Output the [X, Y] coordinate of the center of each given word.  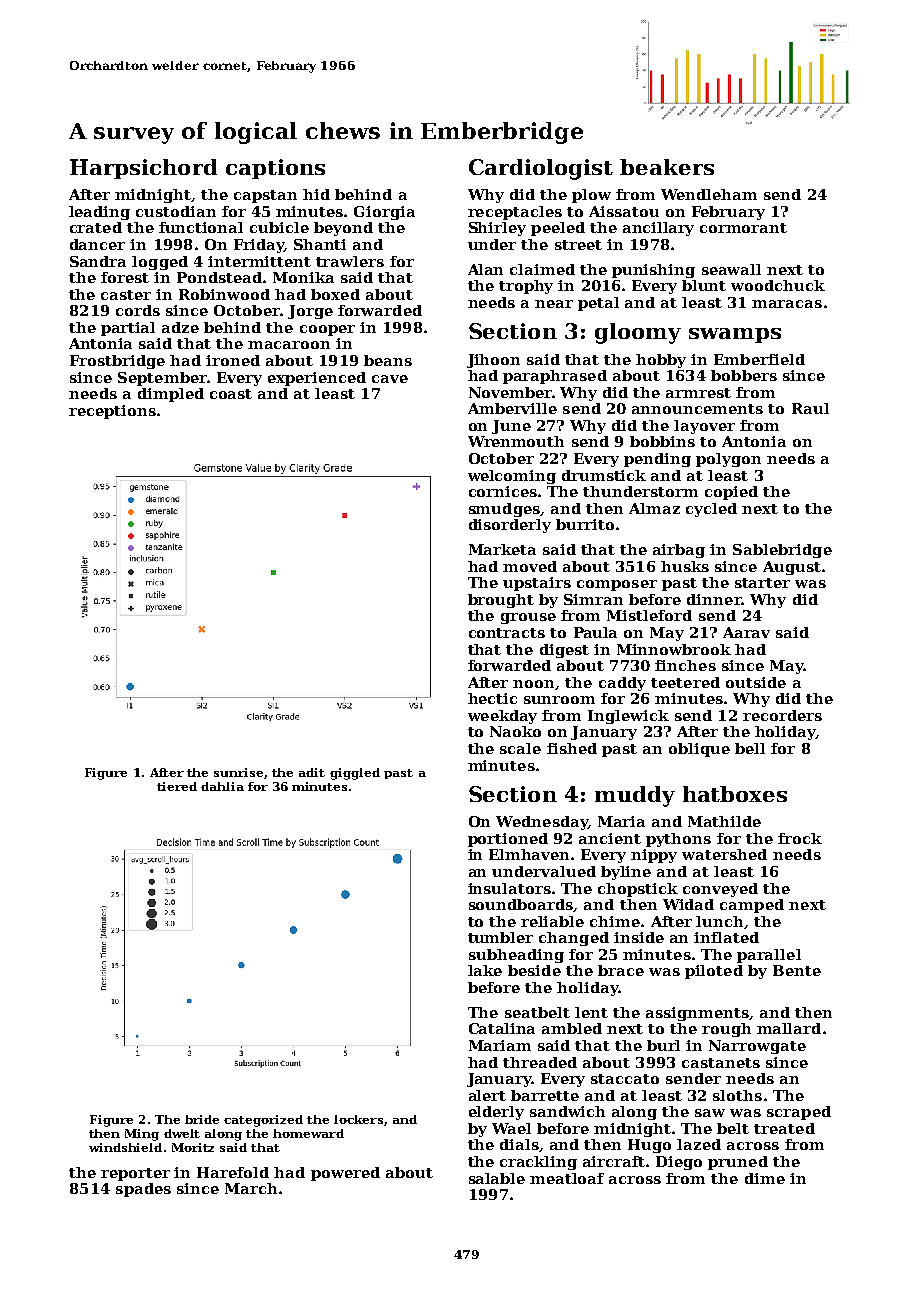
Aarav [746, 632]
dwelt [182, 1133]
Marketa [502, 549]
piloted [714, 972]
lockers [358, 1119]
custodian [176, 211]
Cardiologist [541, 169]
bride [202, 1119]
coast [231, 394]
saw [710, 1113]
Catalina [502, 1028]
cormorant [743, 228]
